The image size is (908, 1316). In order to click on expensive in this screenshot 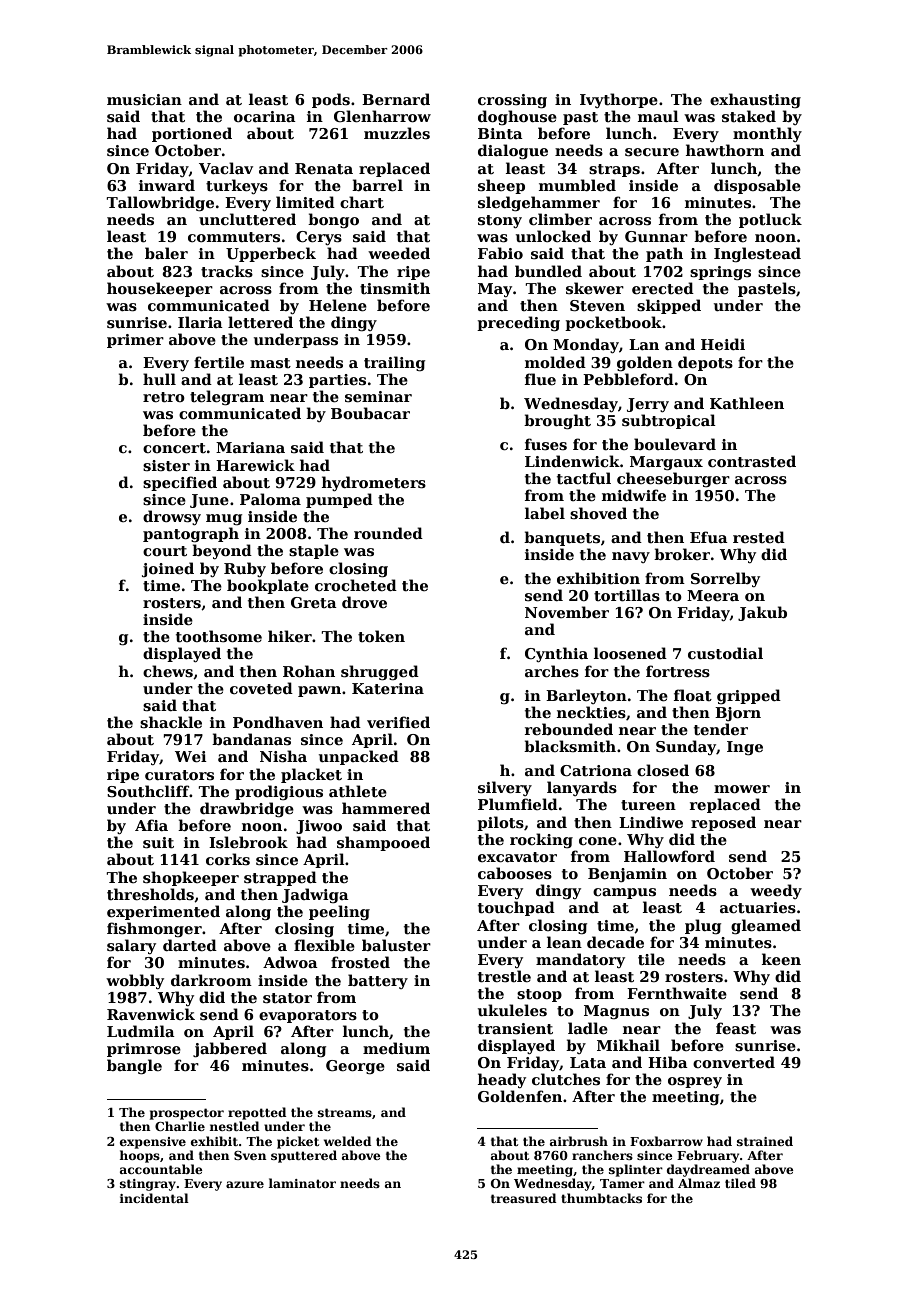, I will do `click(153, 1143)`.
